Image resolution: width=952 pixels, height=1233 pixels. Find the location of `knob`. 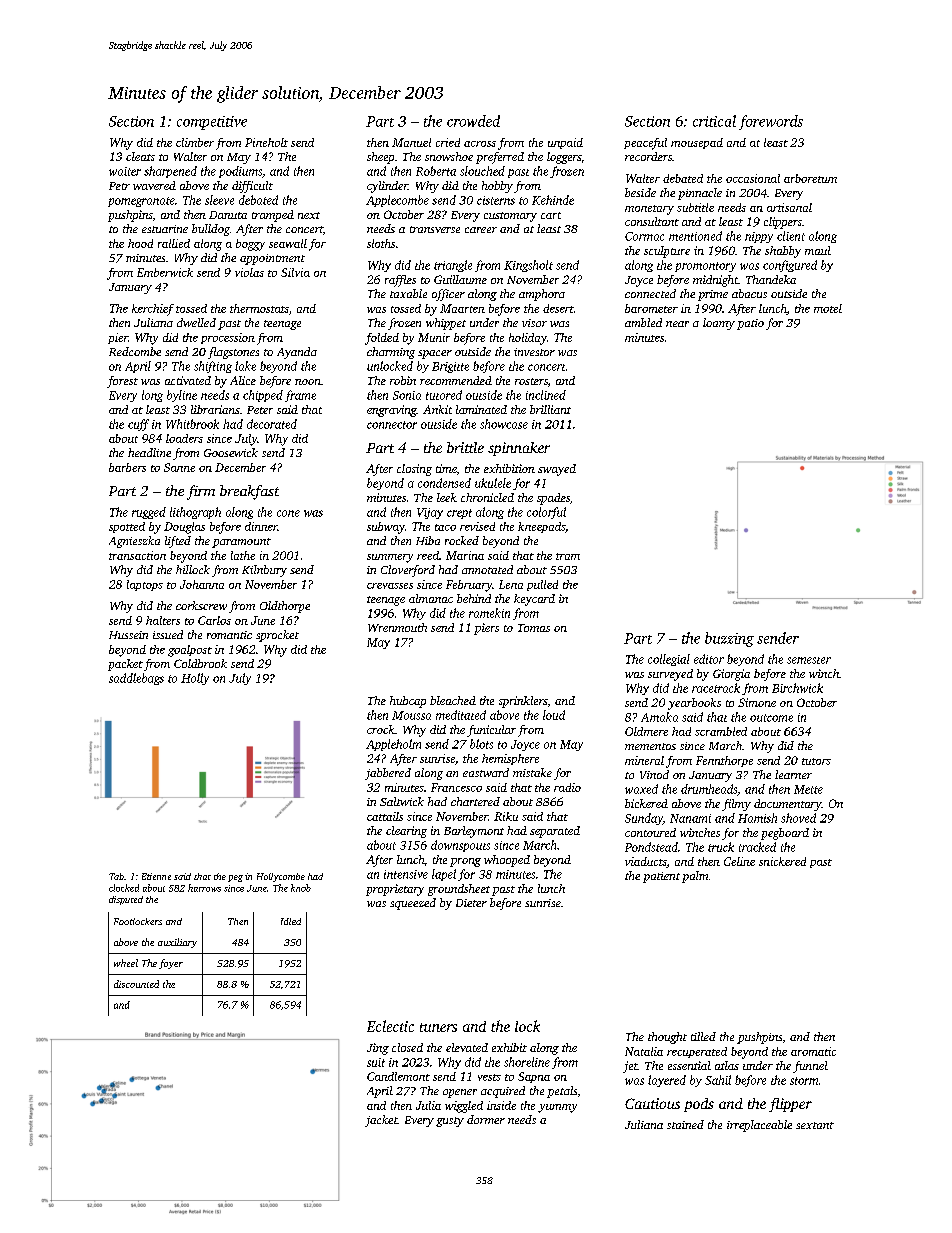

knob is located at coordinates (301, 888).
